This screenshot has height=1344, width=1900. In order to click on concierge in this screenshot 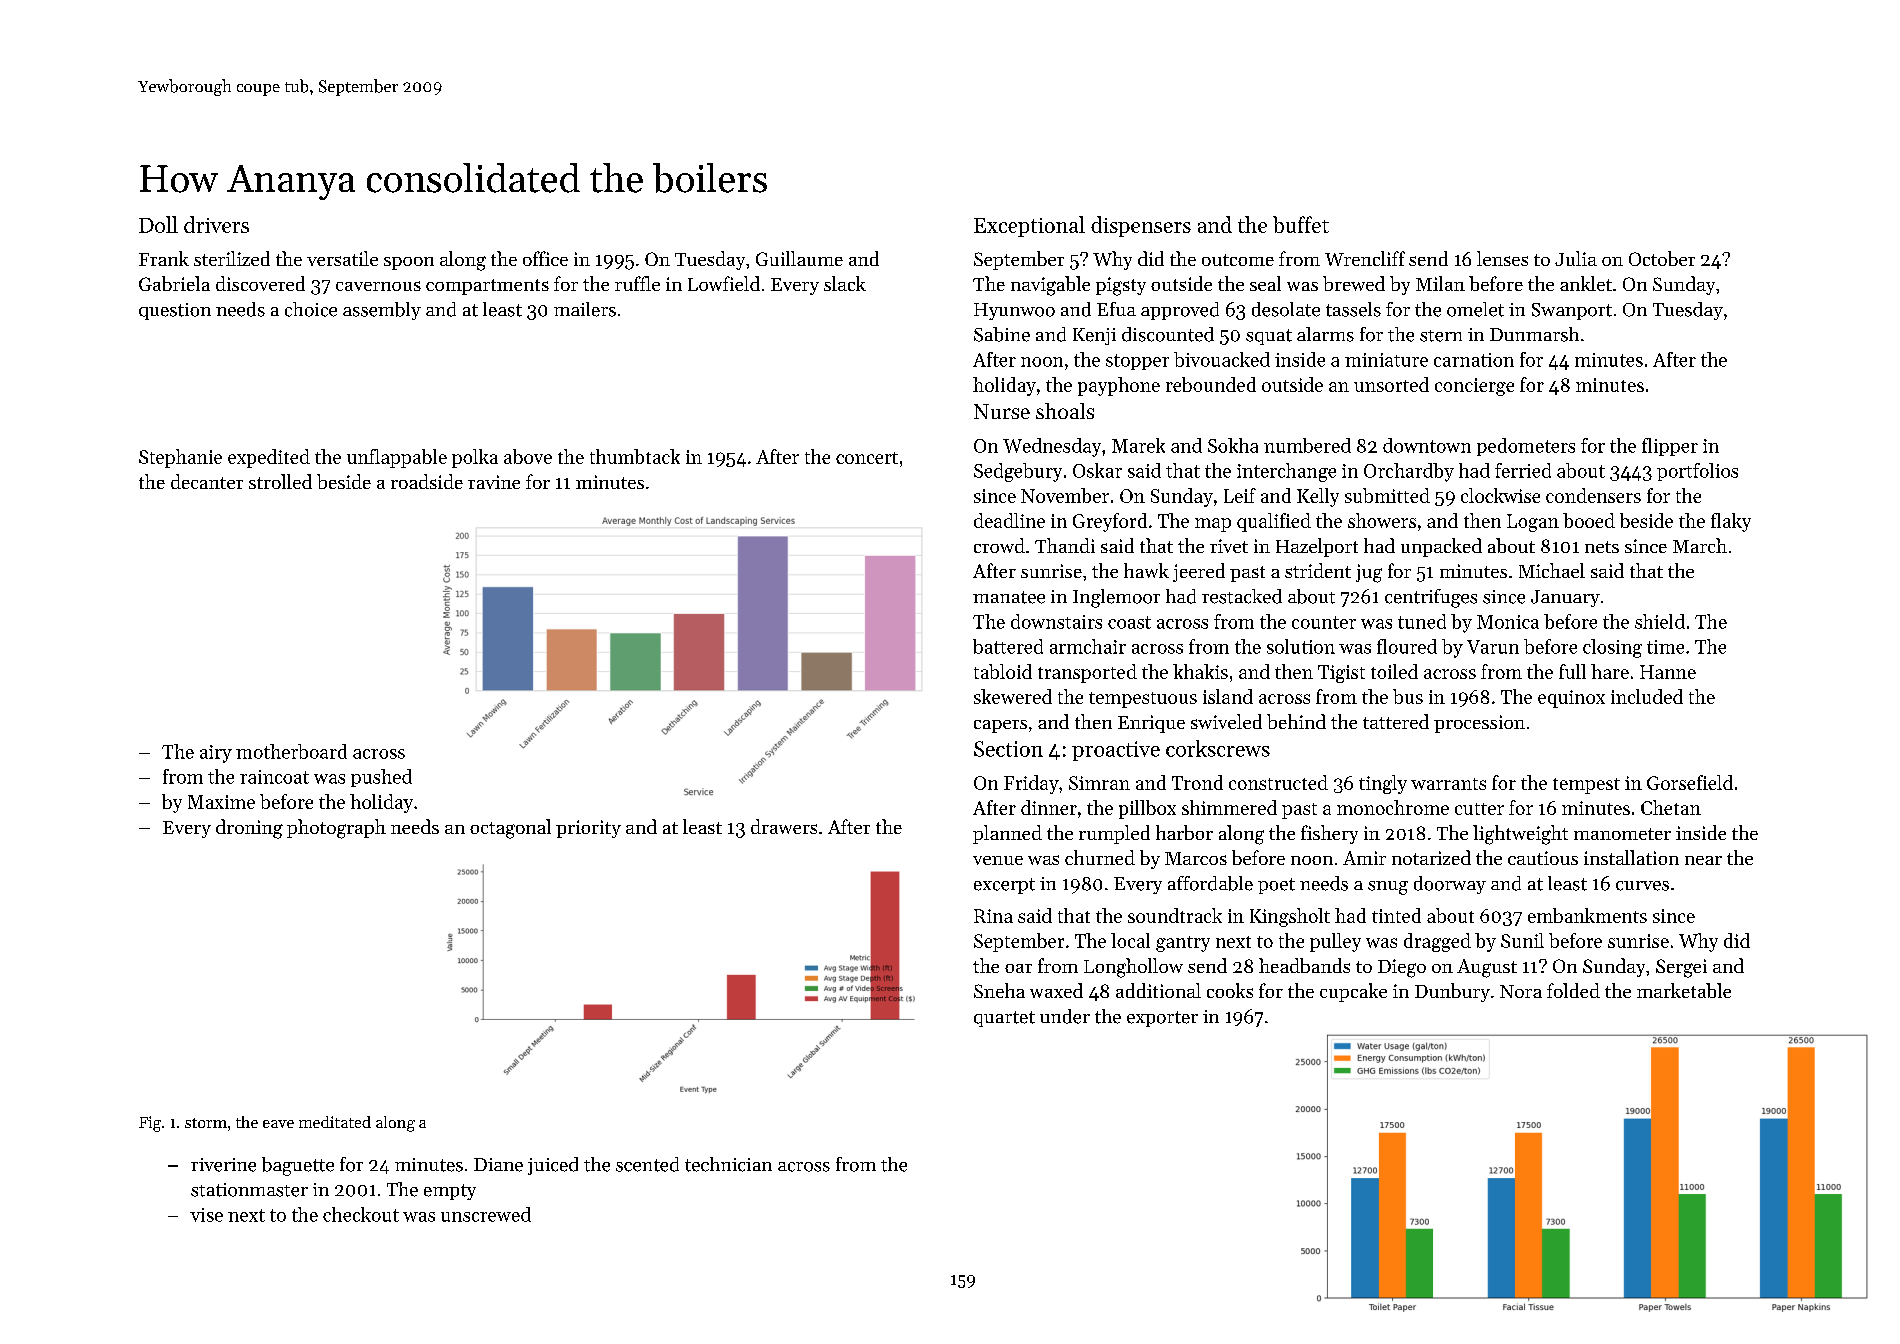, I will do `click(1474, 387)`.
